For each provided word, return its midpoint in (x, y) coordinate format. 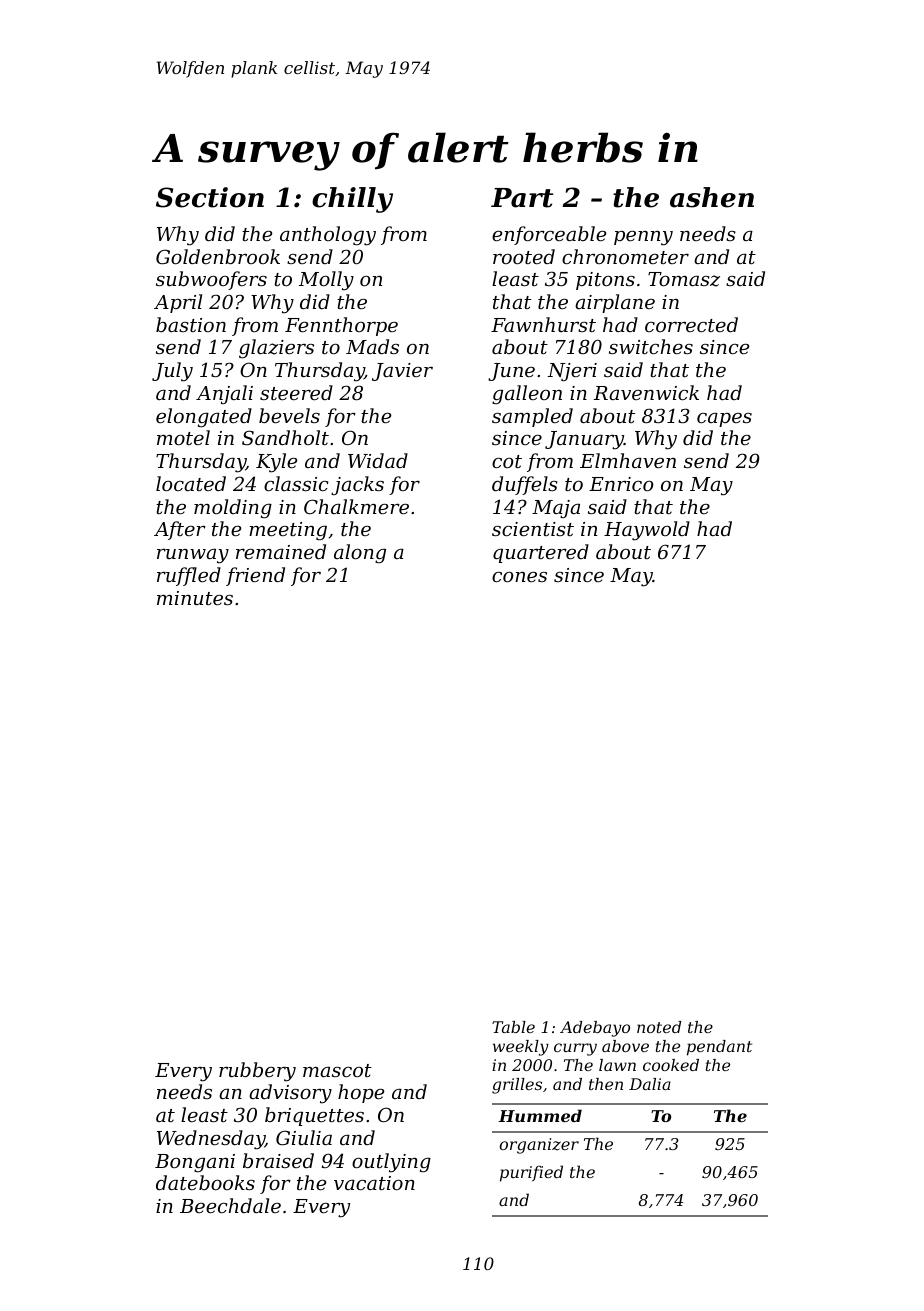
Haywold (647, 531)
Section (210, 197)
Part (522, 198)
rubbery (257, 1072)
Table (513, 1027)
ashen (712, 197)
